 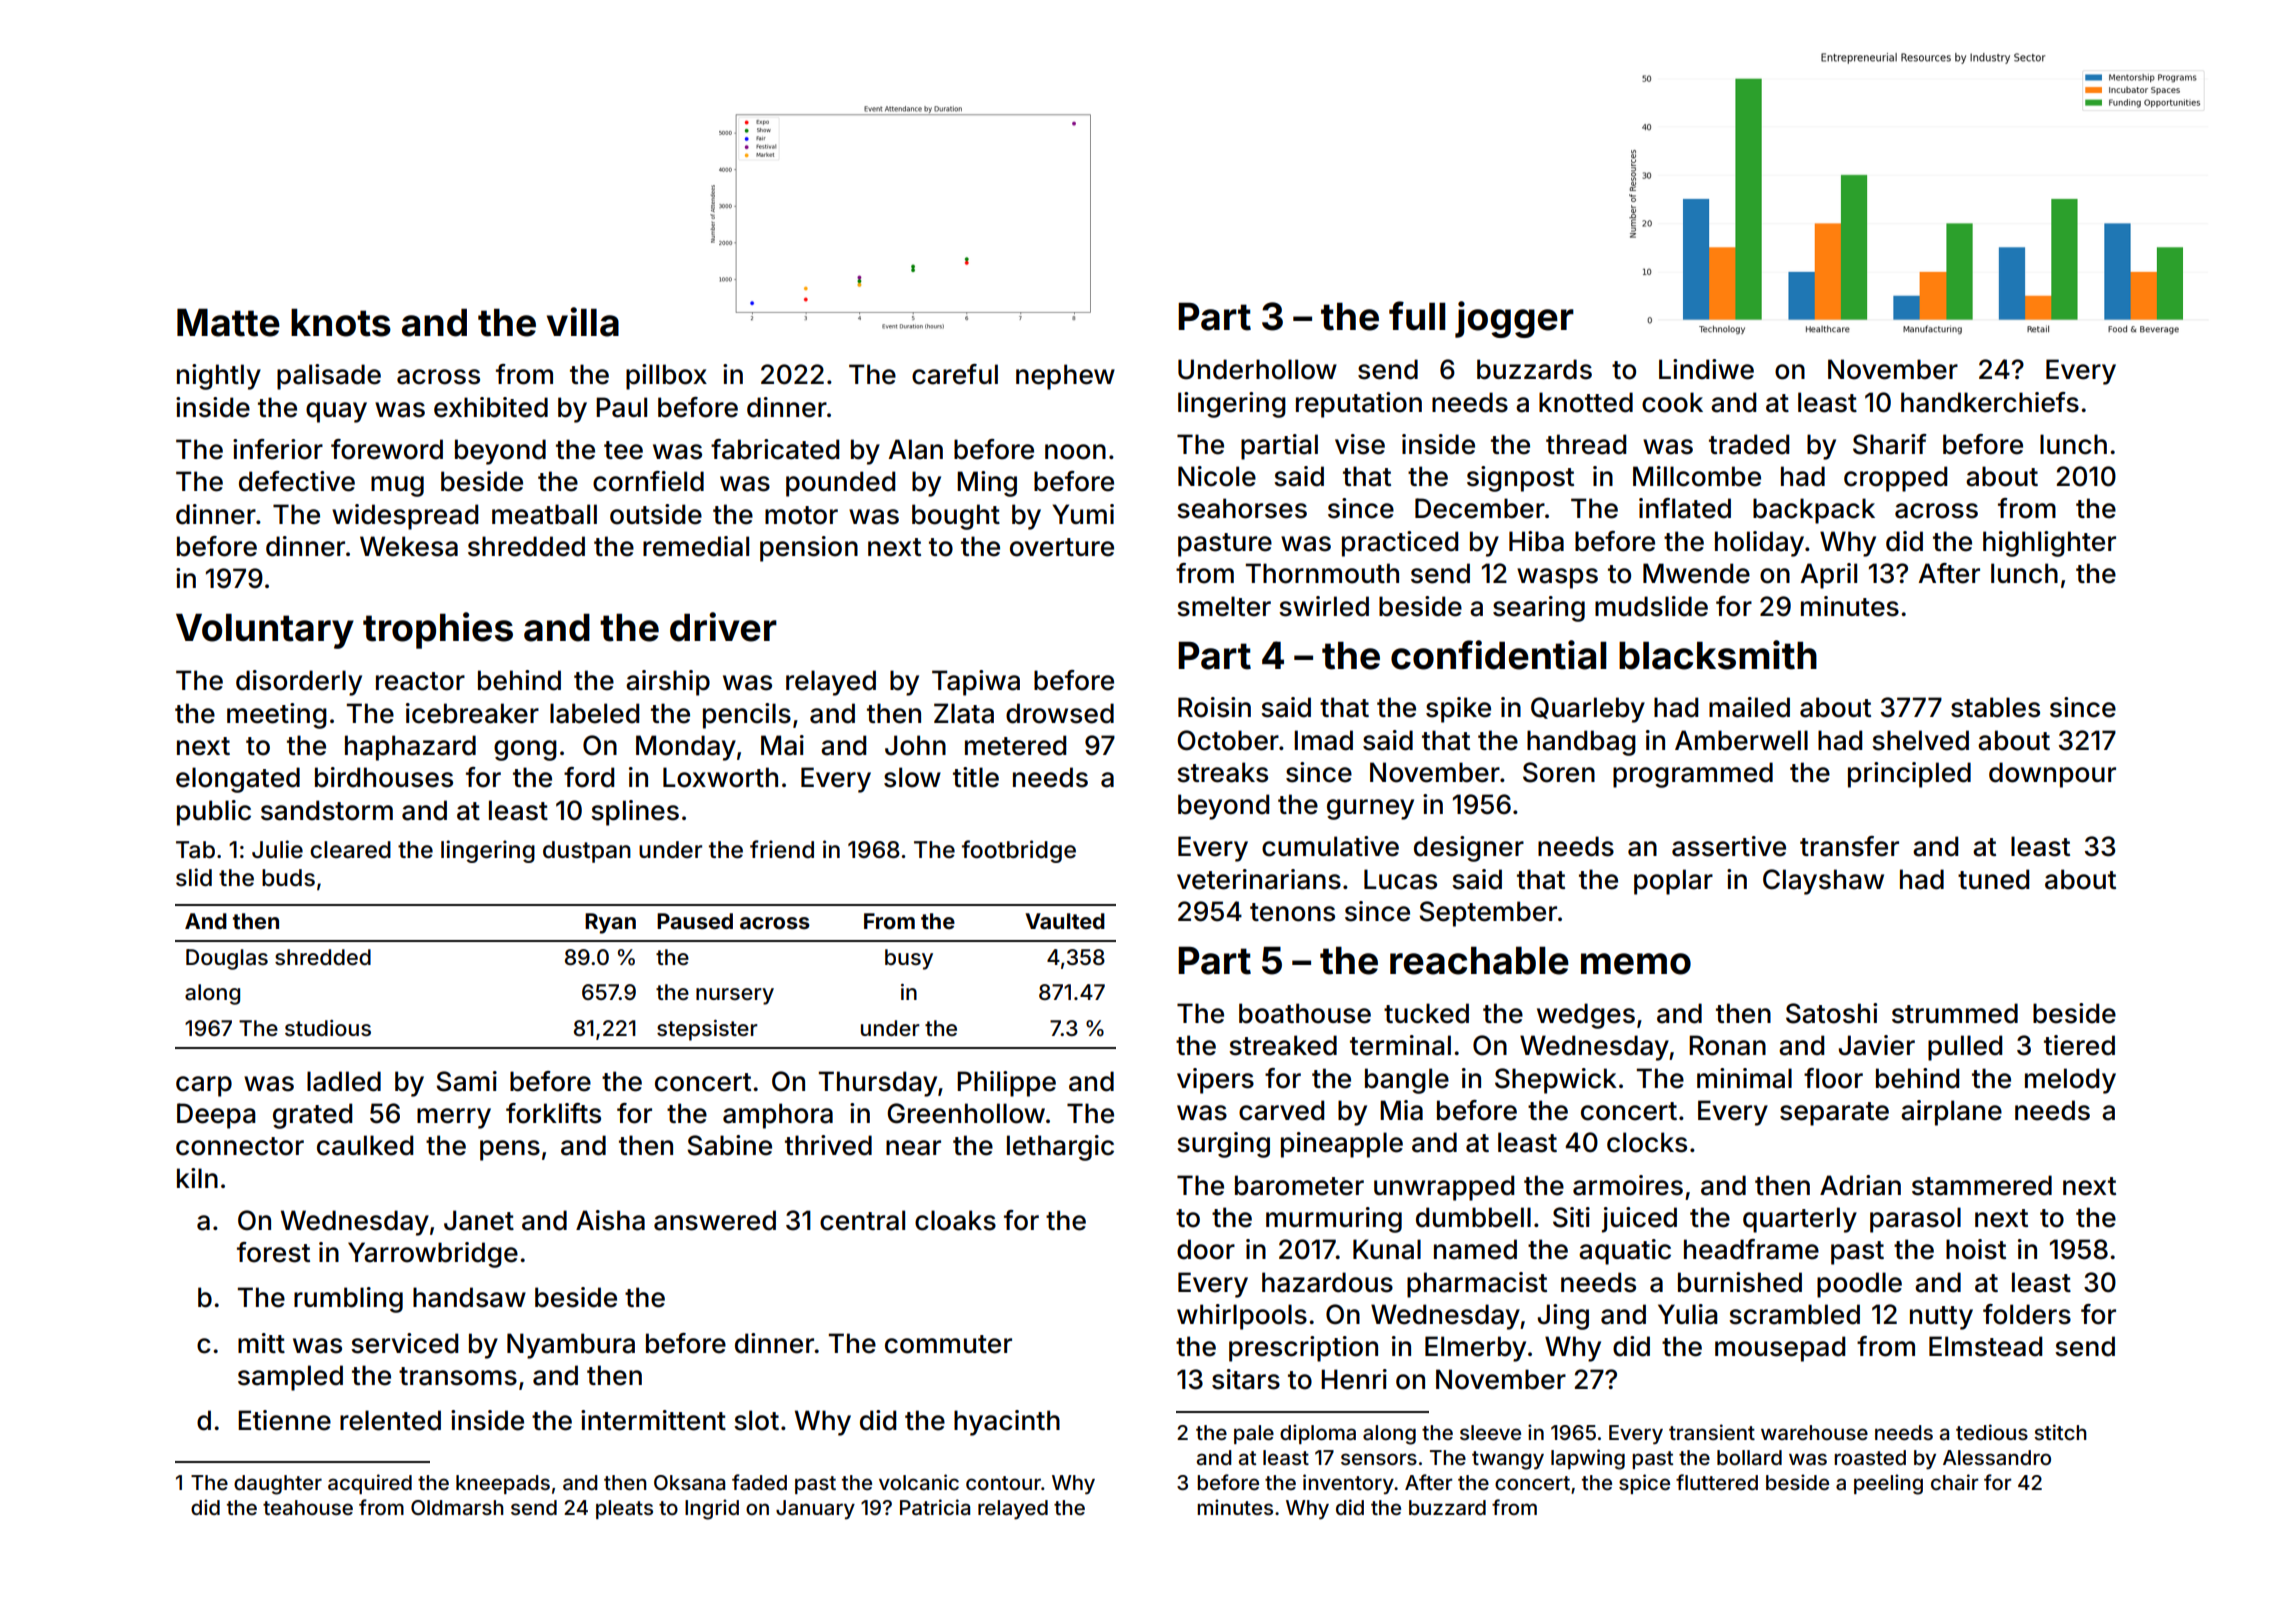 What do you see at coordinates (409, 546) in the screenshot?
I see `Wekesa` at bounding box center [409, 546].
